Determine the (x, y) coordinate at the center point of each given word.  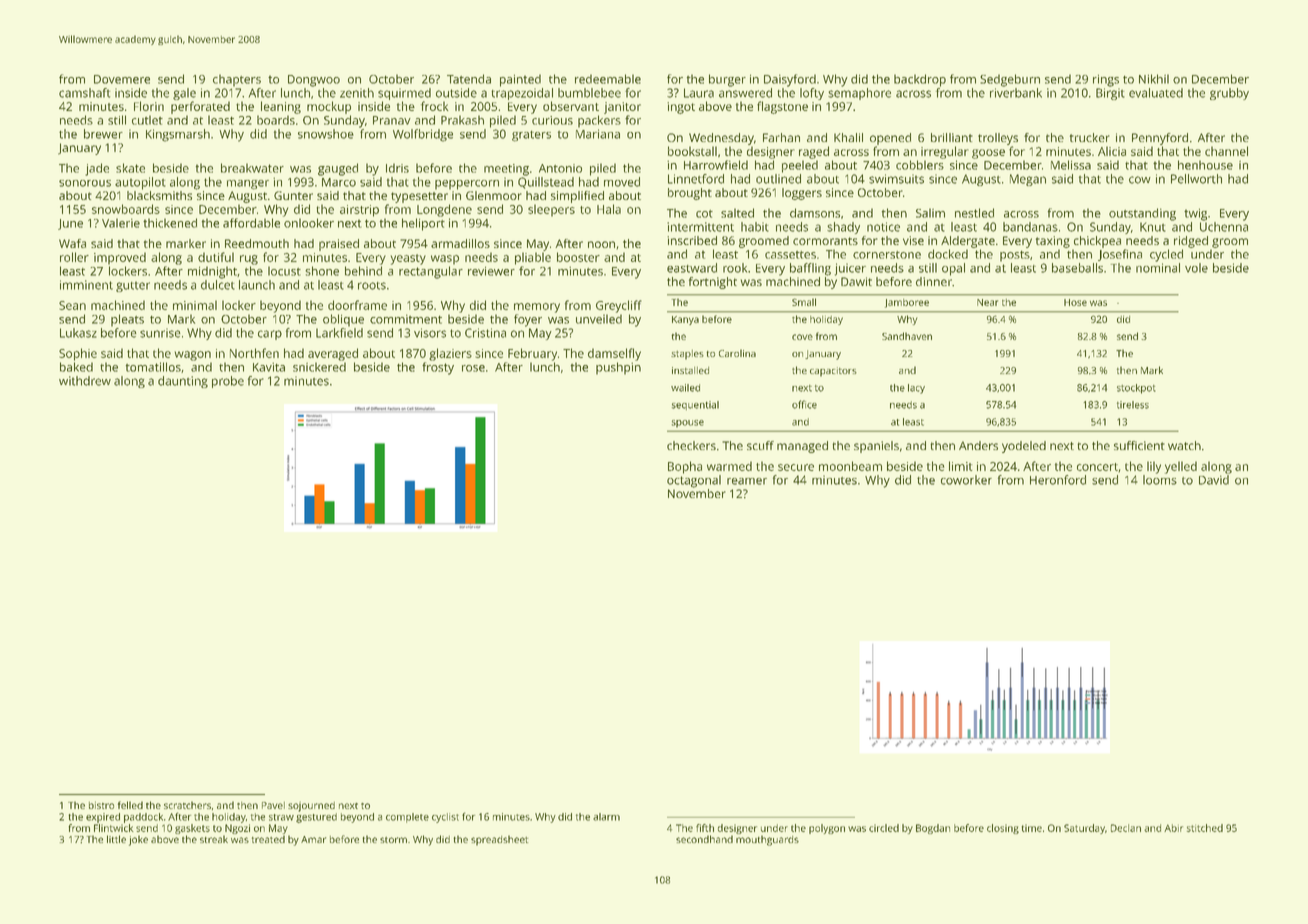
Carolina (737, 353)
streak (214, 839)
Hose (1075, 302)
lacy (916, 389)
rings (1106, 80)
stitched (1205, 828)
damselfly (614, 354)
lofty (812, 94)
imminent (86, 285)
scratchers (187, 805)
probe (228, 382)
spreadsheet (499, 840)
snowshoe (326, 134)
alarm (606, 817)
